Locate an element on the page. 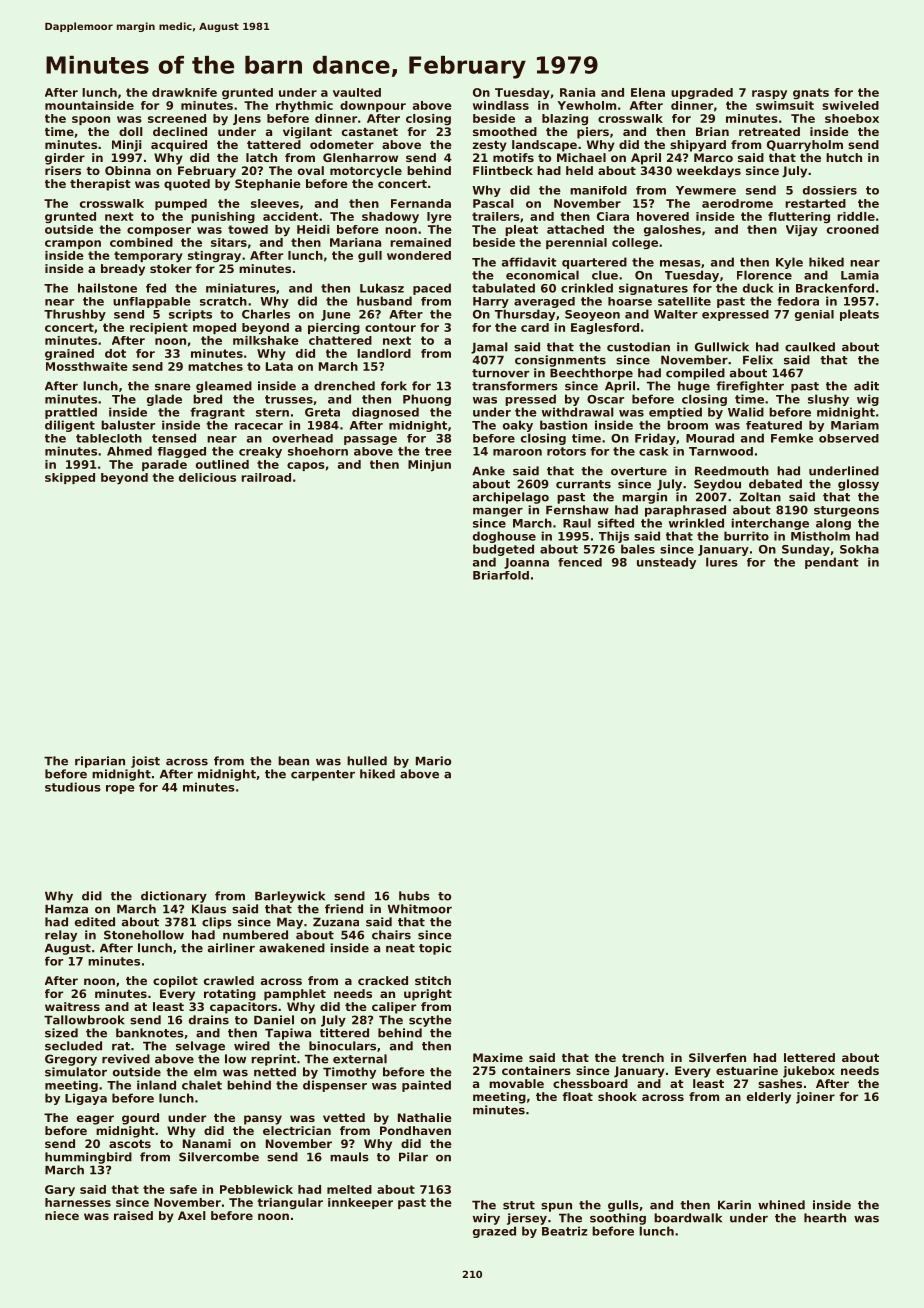 This image has height=1308, width=924. Seoyeon is located at coordinates (592, 315).
